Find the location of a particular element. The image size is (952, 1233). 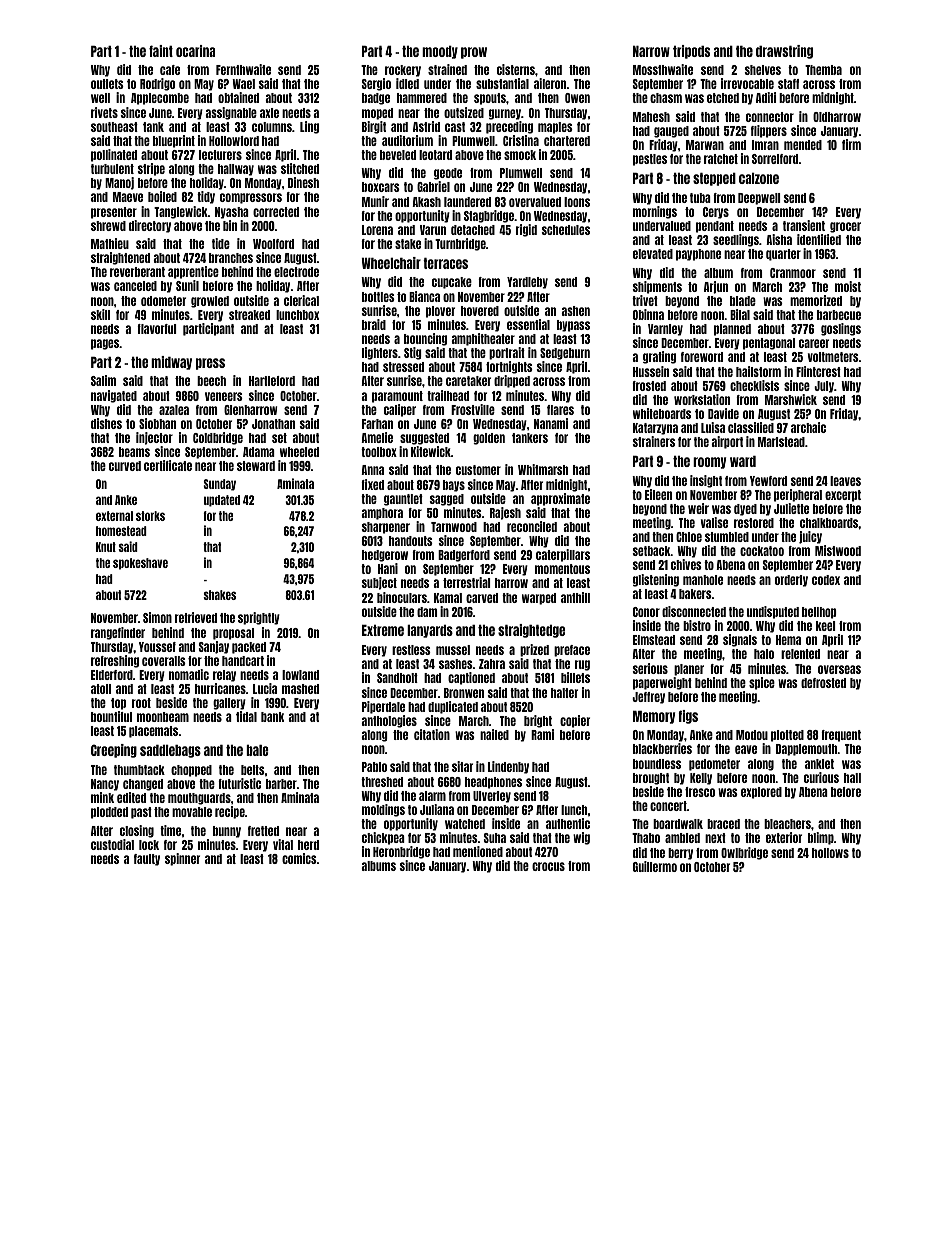

halter is located at coordinates (564, 693).
